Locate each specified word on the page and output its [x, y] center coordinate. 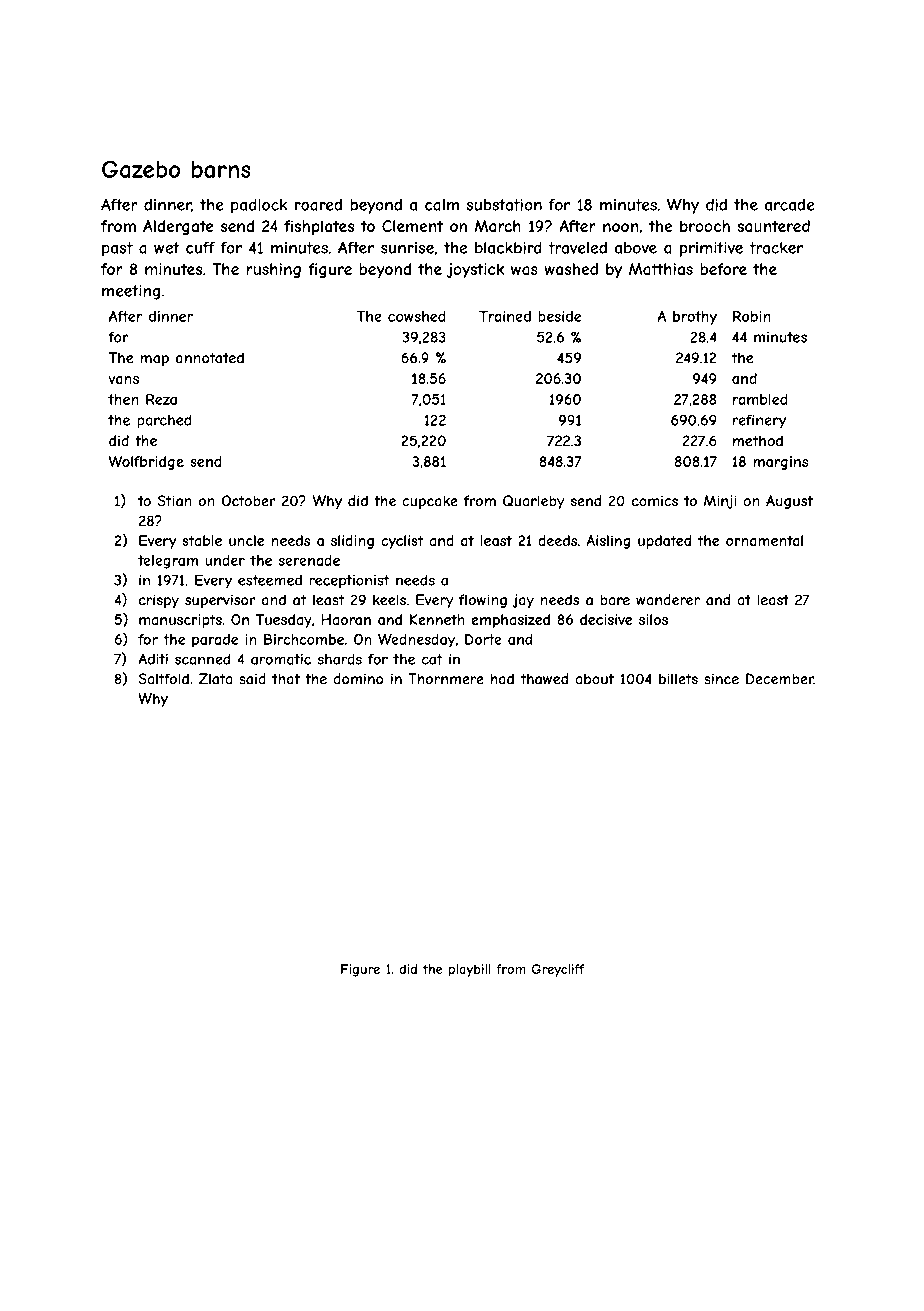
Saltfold [163, 679]
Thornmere [446, 679]
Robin [751, 316]
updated [664, 542]
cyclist [402, 542]
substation [504, 205]
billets [678, 679]
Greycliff [558, 970]
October [249, 501]
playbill [470, 970]
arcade [790, 205]
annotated [210, 358]
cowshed [417, 316]
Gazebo [141, 169]
